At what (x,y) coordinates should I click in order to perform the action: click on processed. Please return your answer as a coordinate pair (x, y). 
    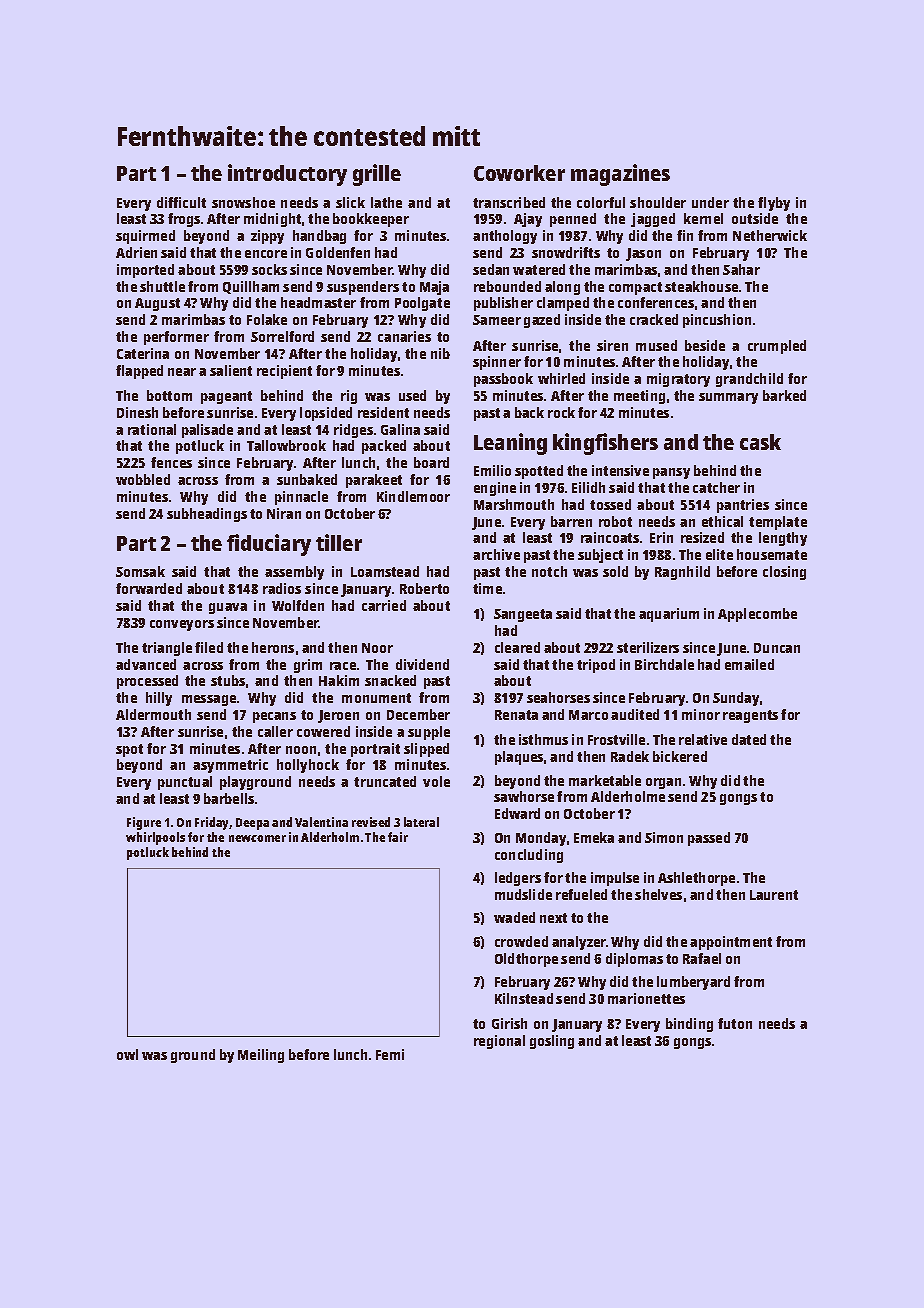
    Looking at the image, I should click on (147, 682).
